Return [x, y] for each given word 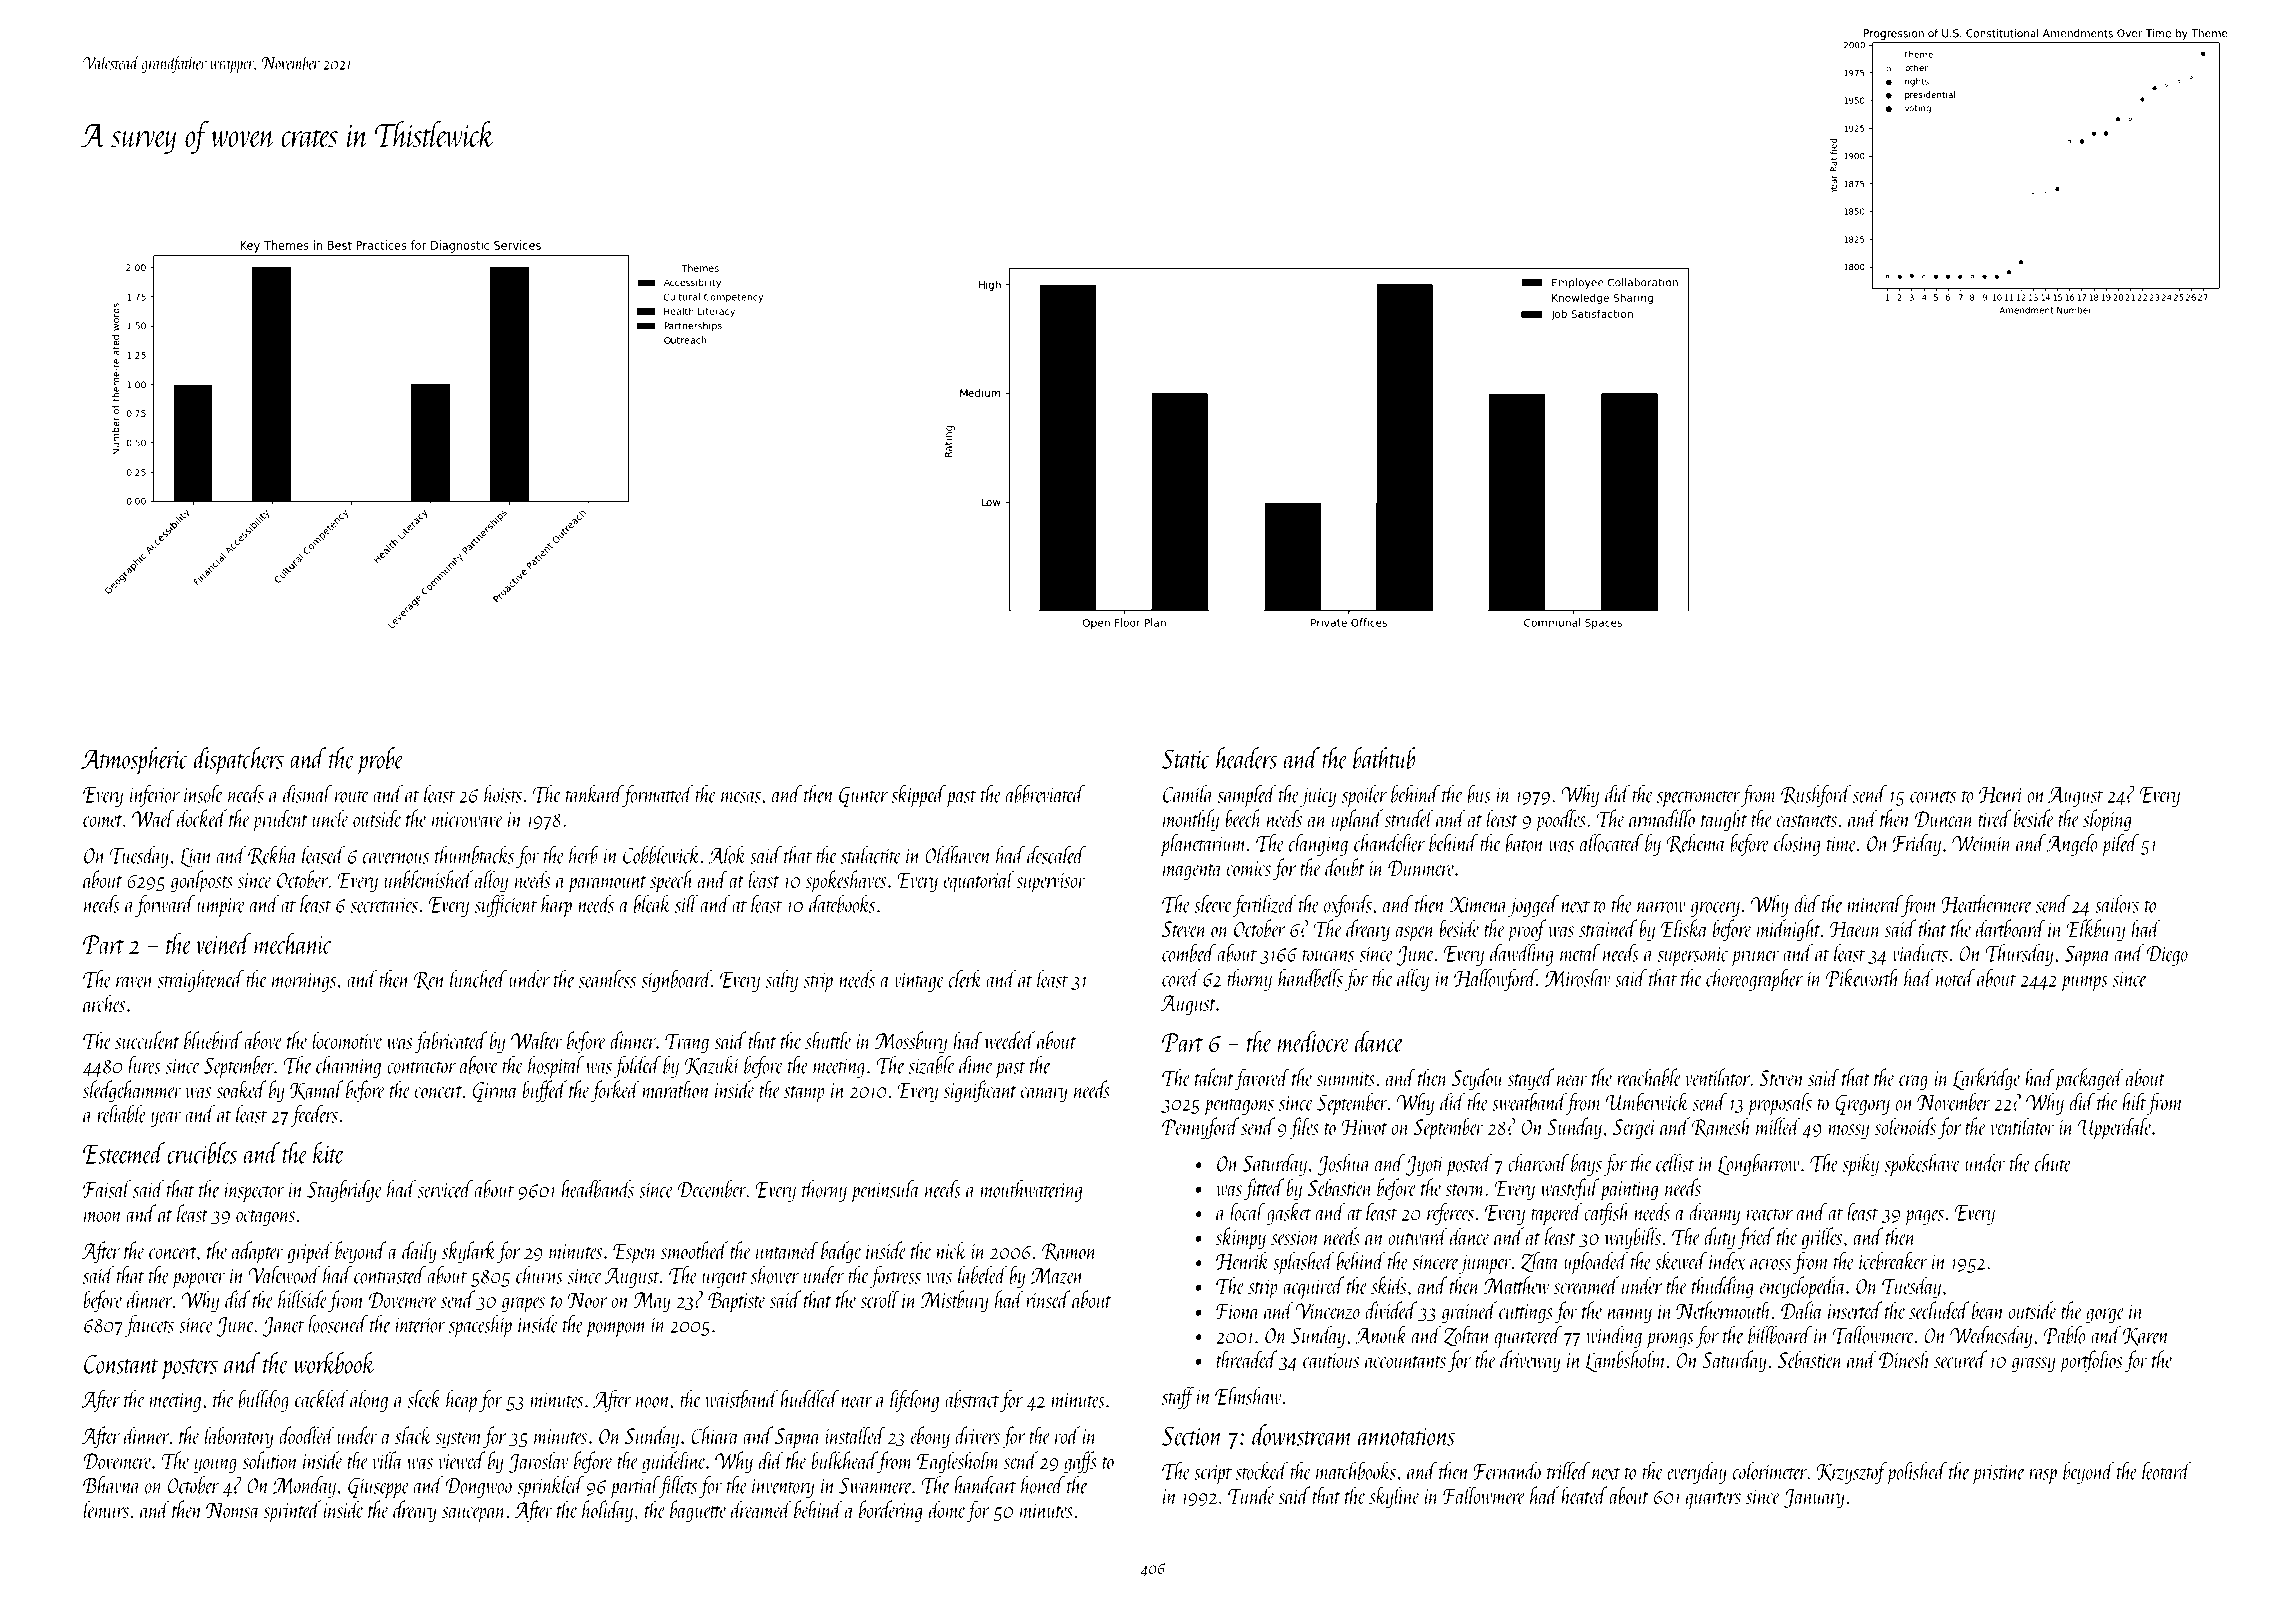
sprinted [292, 1511]
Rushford [1816, 796]
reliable [122, 1114]
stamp [804, 1094]
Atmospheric [135, 761]
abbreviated [1045, 794]
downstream [1302, 1435]
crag [1913, 1083]
